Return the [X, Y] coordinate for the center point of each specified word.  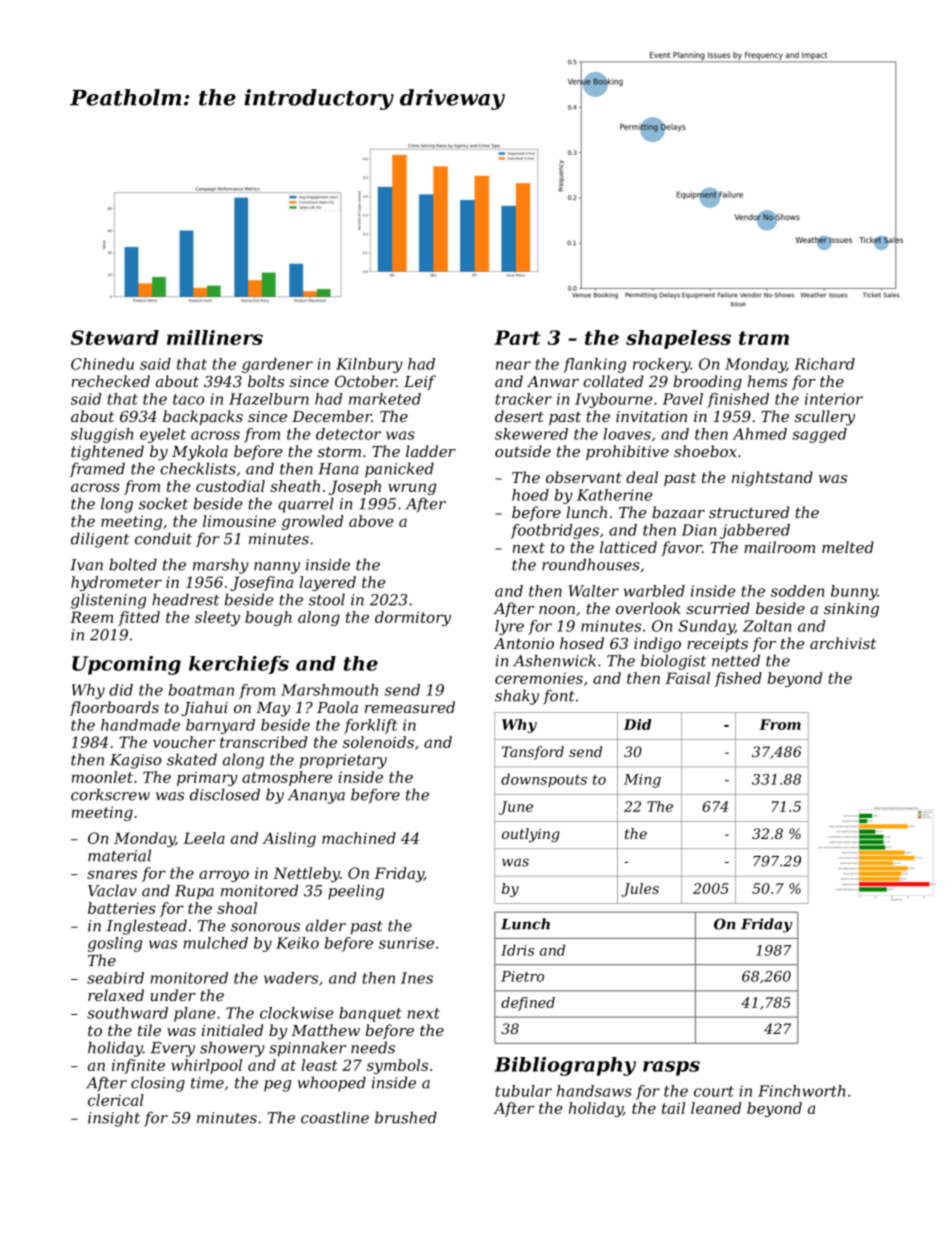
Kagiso [135, 761]
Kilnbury [369, 365]
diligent [100, 540]
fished [738, 679]
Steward [115, 337]
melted [848, 547]
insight [114, 1119]
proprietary [343, 761]
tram [764, 338]
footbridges [555, 531]
